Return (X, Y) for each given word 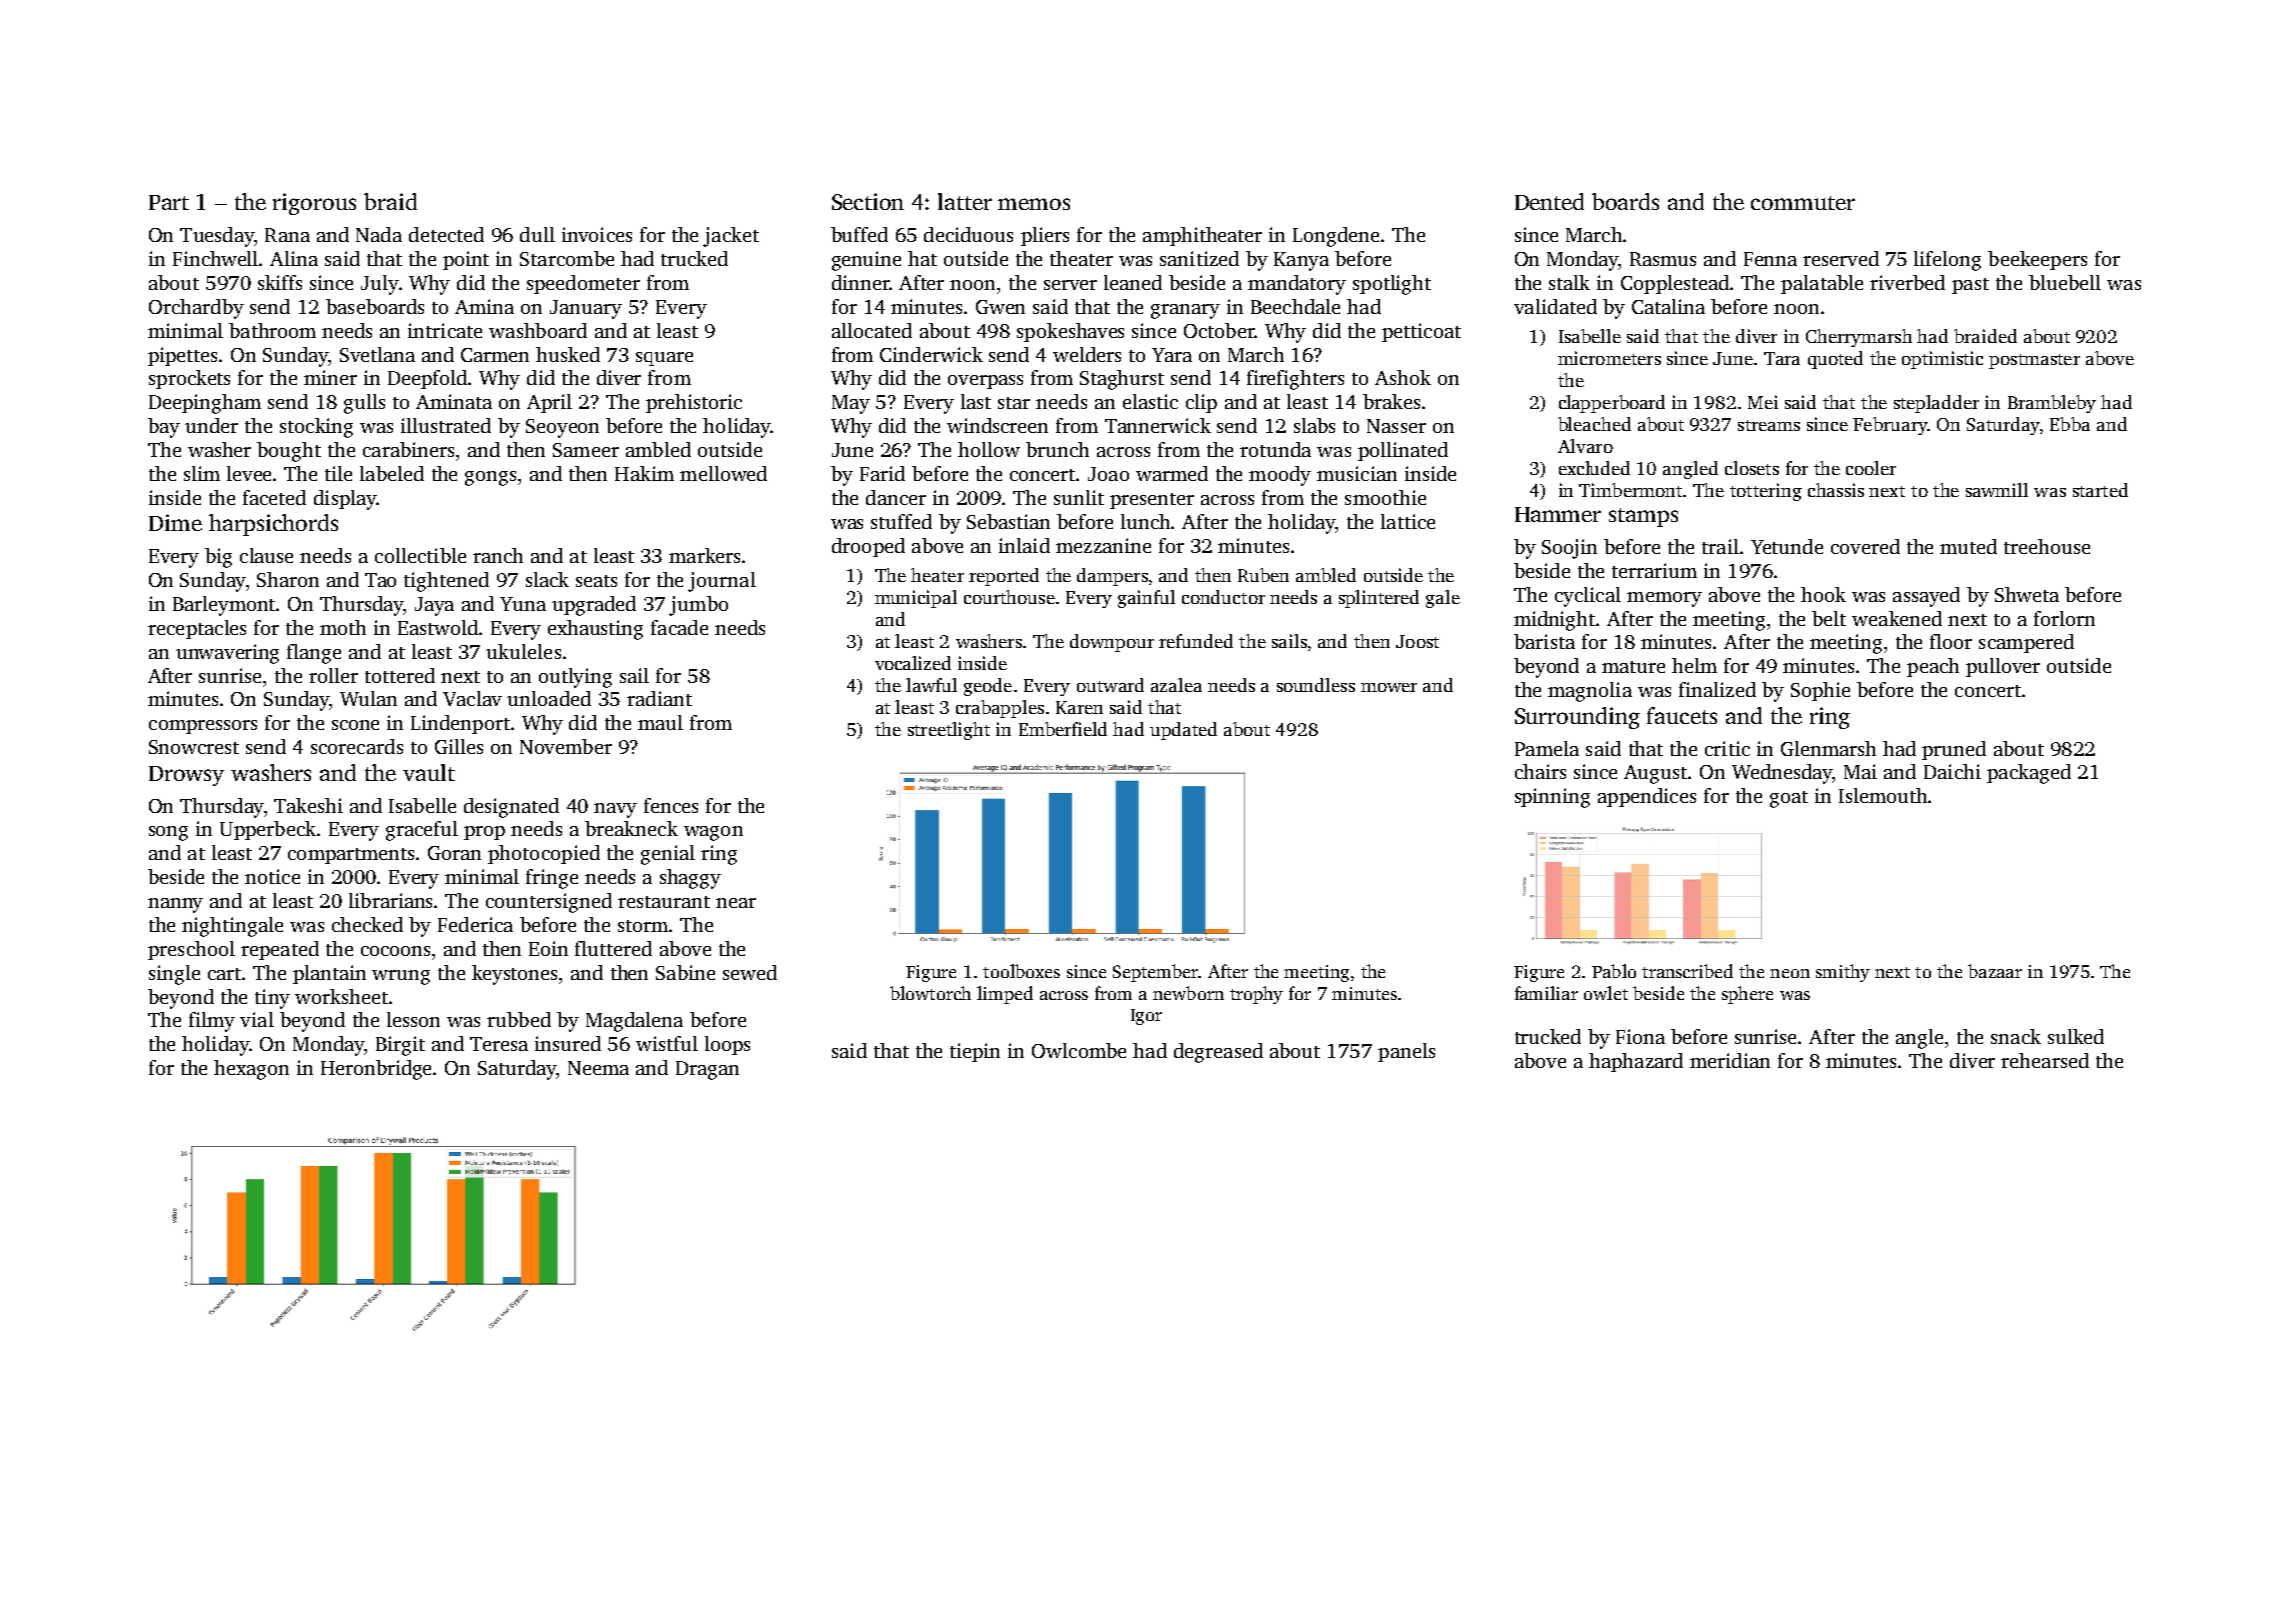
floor (1951, 641)
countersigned (549, 903)
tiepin (975, 1052)
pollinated (1403, 451)
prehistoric (694, 403)
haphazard (1636, 1062)
